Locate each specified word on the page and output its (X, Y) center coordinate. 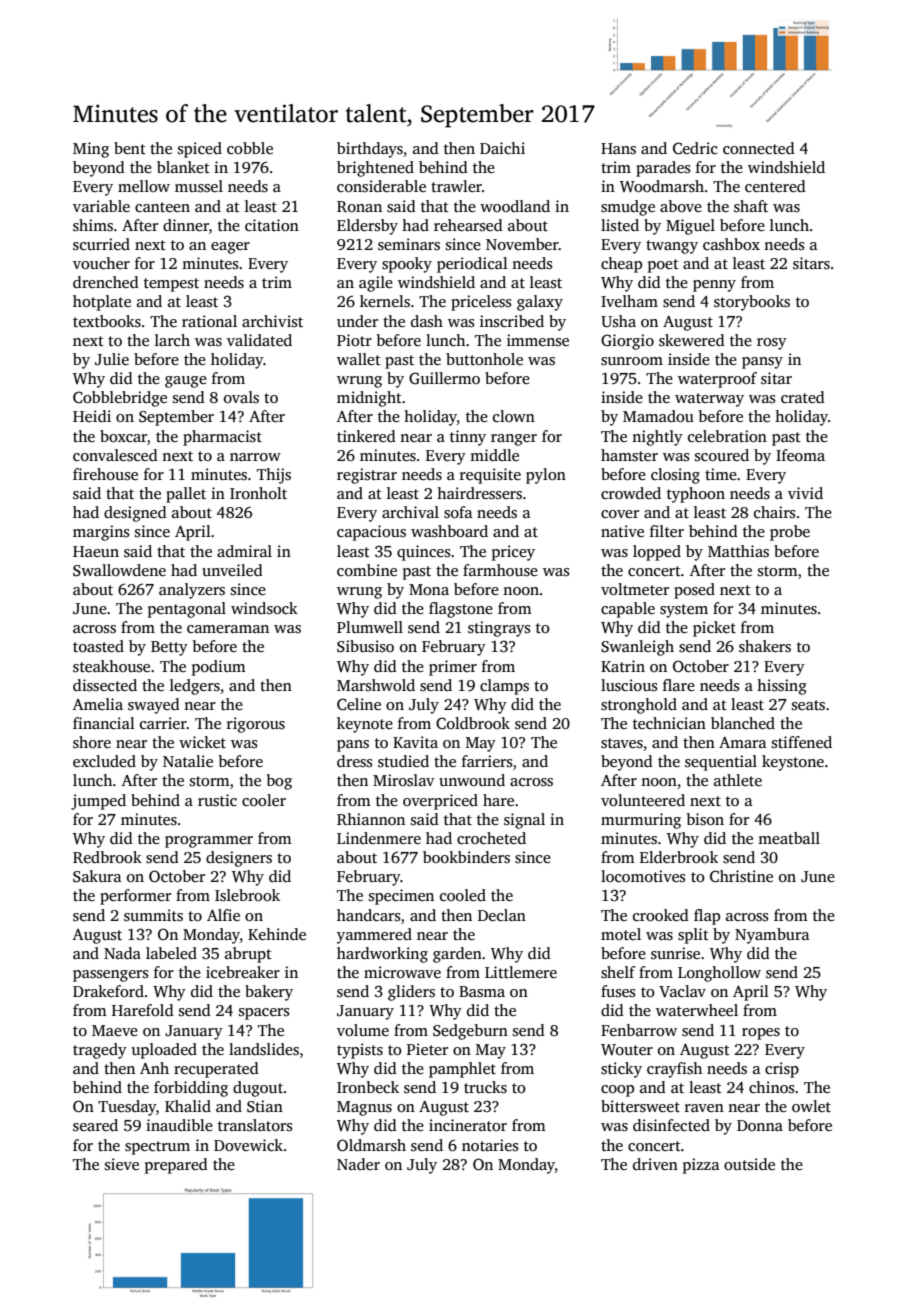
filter (667, 531)
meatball (789, 838)
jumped (98, 802)
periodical (472, 265)
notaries (490, 1145)
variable (101, 206)
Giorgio (627, 342)
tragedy (100, 1051)
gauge (186, 382)
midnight (369, 399)
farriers (487, 761)
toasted (98, 646)
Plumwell (370, 627)
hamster (629, 455)
